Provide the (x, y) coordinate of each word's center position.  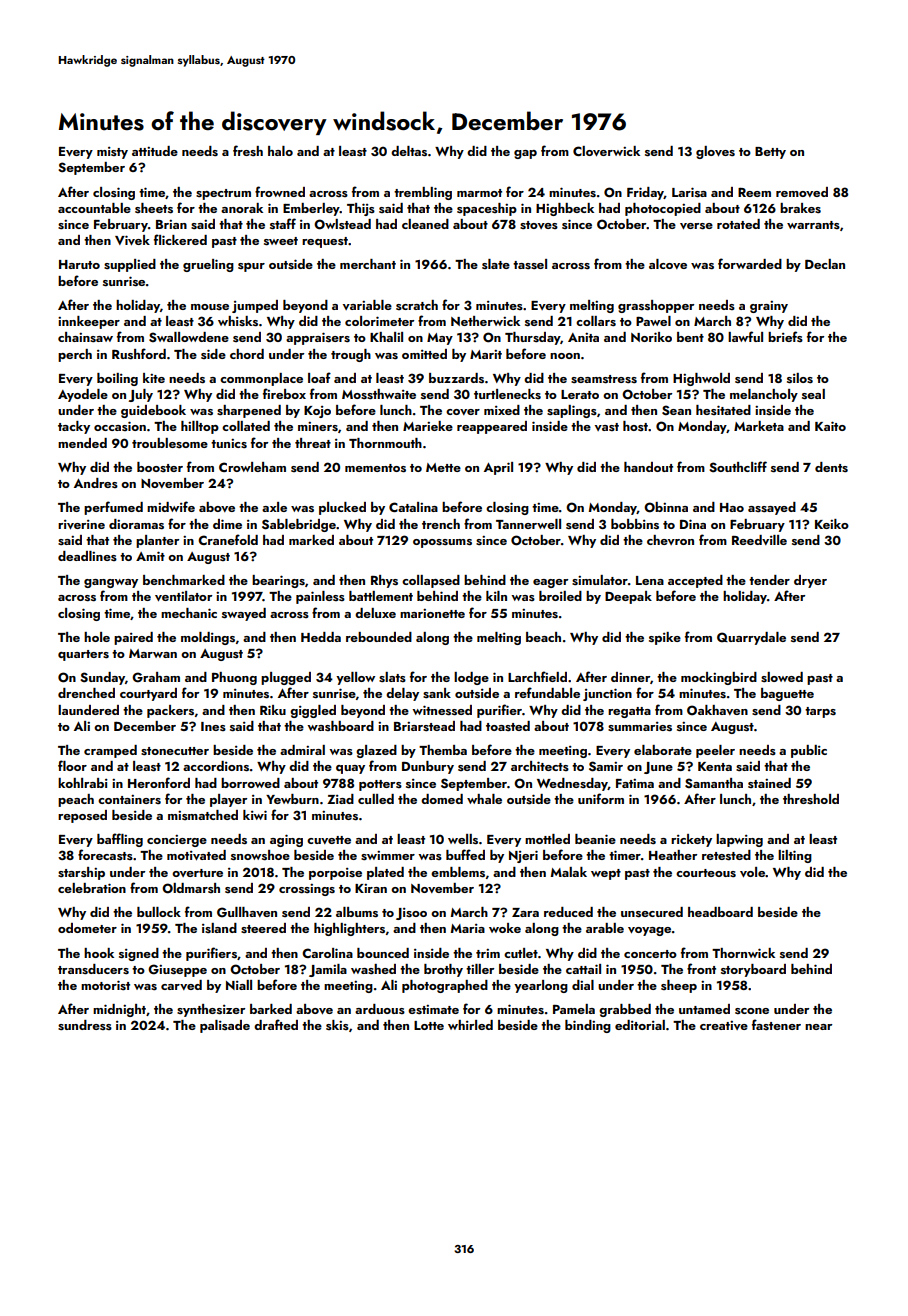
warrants (813, 225)
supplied (130, 265)
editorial (640, 1025)
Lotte (429, 1025)
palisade (225, 1026)
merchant (368, 264)
